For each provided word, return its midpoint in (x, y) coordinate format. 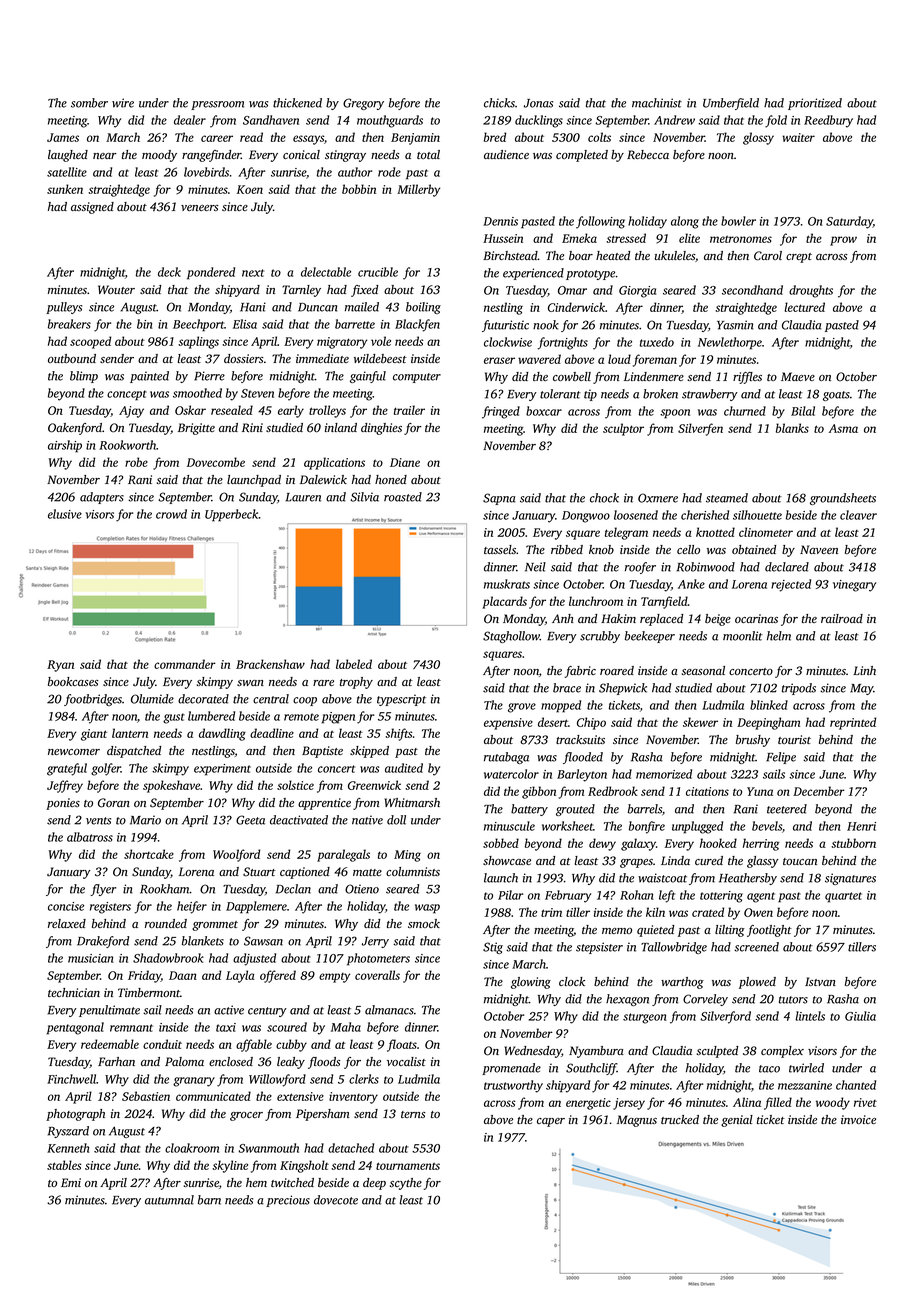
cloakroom (192, 1148)
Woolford (236, 855)
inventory (353, 1098)
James (63, 137)
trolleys (327, 411)
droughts (811, 291)
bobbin (359, 189)
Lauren (303, 497)
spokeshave (171, 786)
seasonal (703, 670)
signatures (850, 879)
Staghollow (511, 637)
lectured (804, 307)
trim (551, 912)
